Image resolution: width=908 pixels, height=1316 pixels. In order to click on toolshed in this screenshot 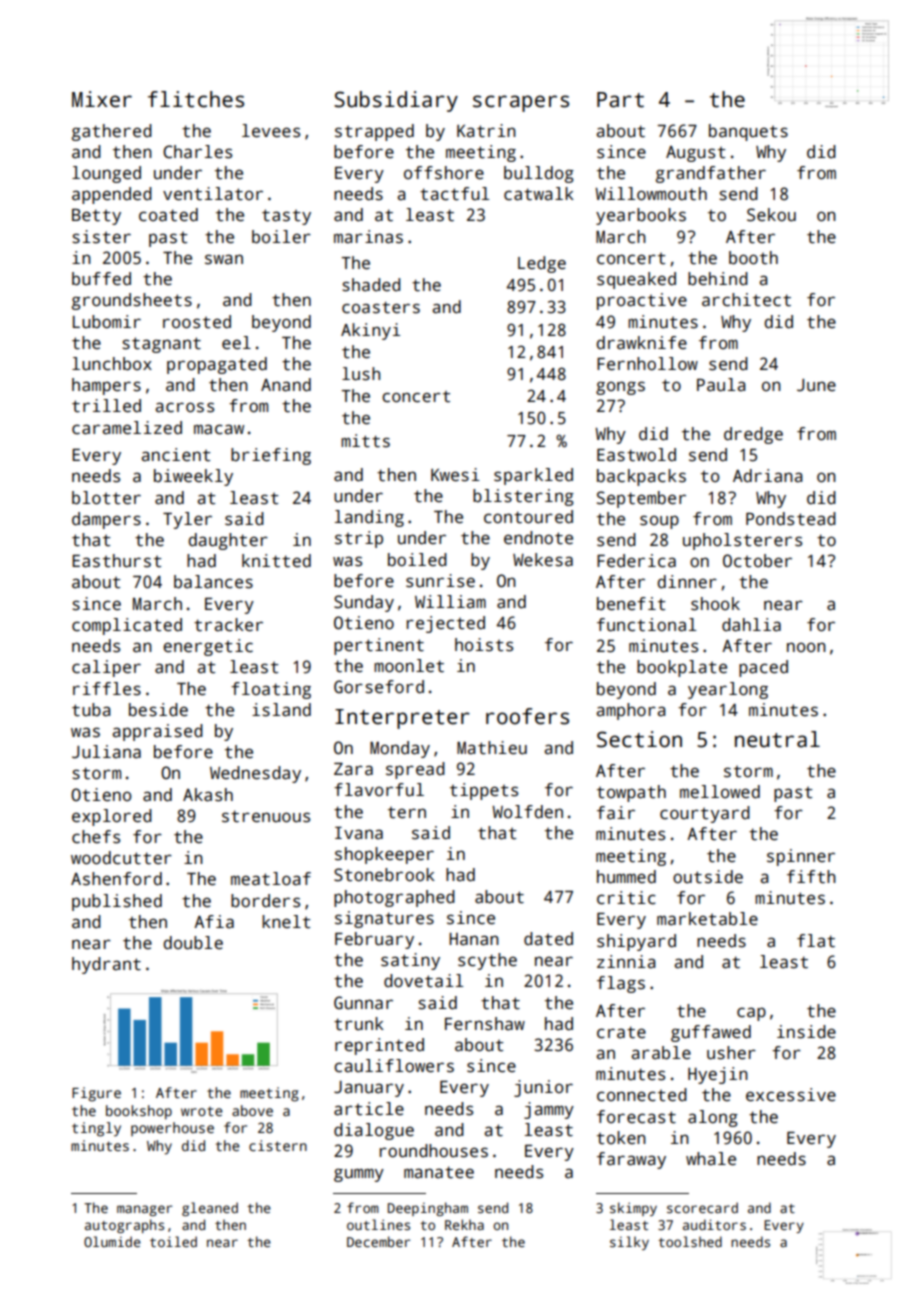, I will do `click(690, 1241)`.
